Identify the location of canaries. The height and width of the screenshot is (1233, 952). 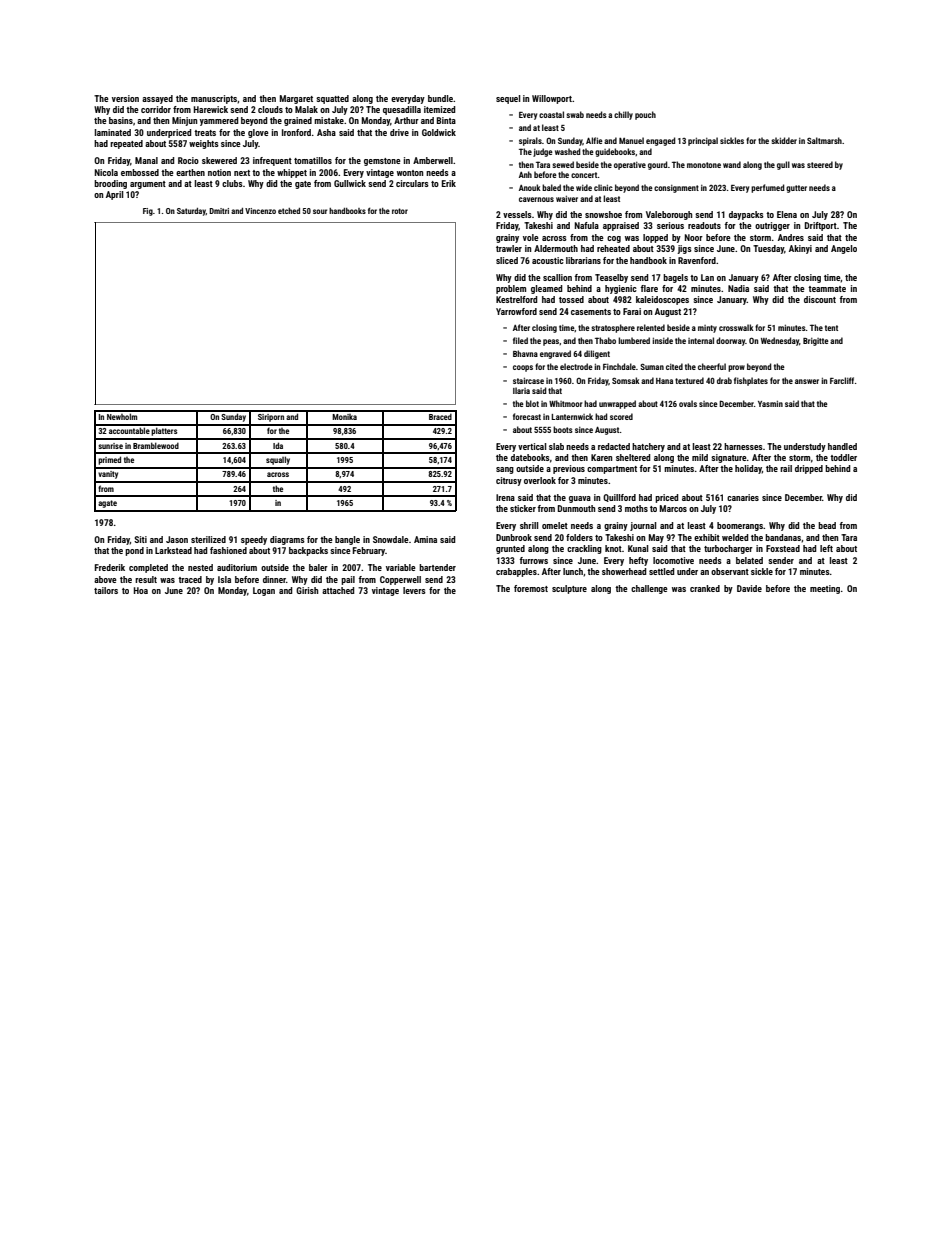
(743, 497).
